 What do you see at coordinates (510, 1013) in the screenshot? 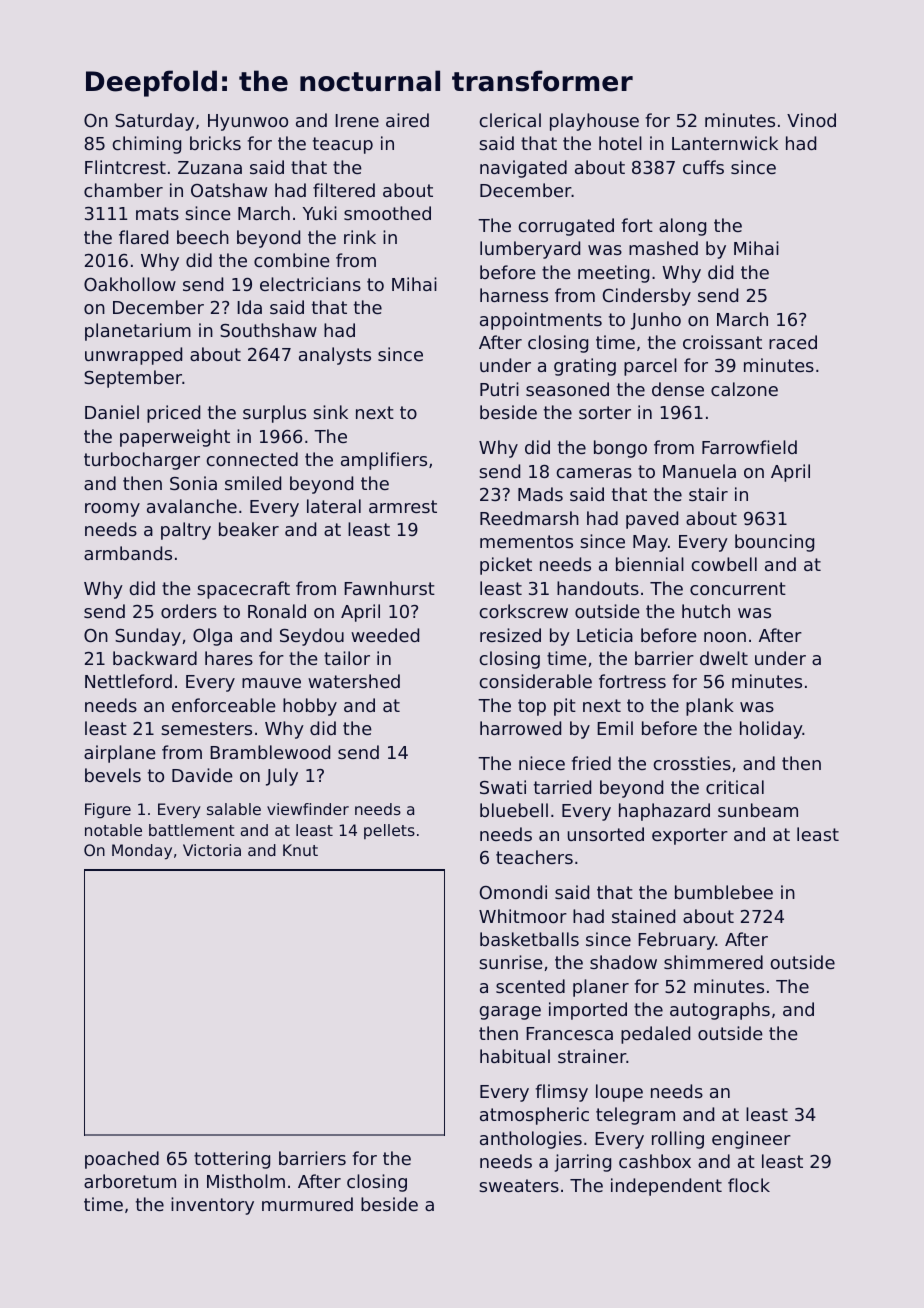
I see `garage` at bounding box center [510, 1013].
